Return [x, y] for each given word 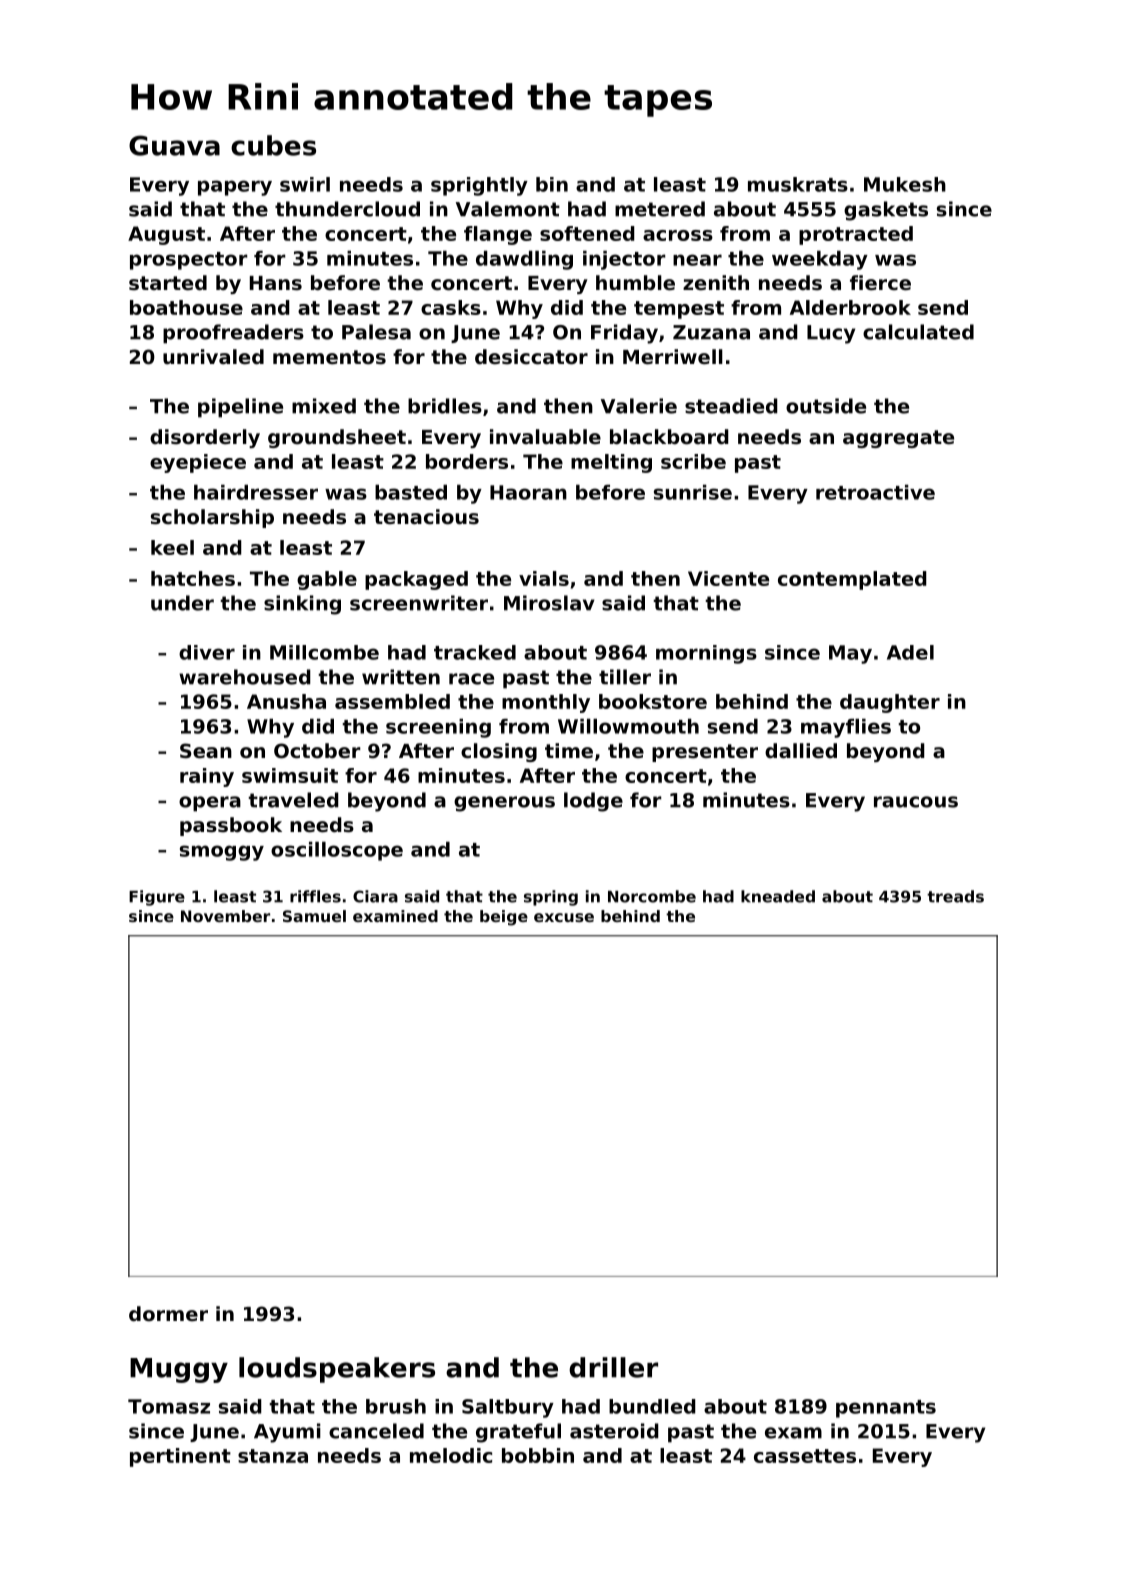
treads [955, 896]
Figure [157, 898]
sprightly [479, 186]
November [225, 916]
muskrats [798, 184]
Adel [910, 652]
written [401, 677]
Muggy [179, 1370]
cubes [273, 145]
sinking [302, 605]
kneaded [778, 896]
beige [504, 918]
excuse [564, 917]
